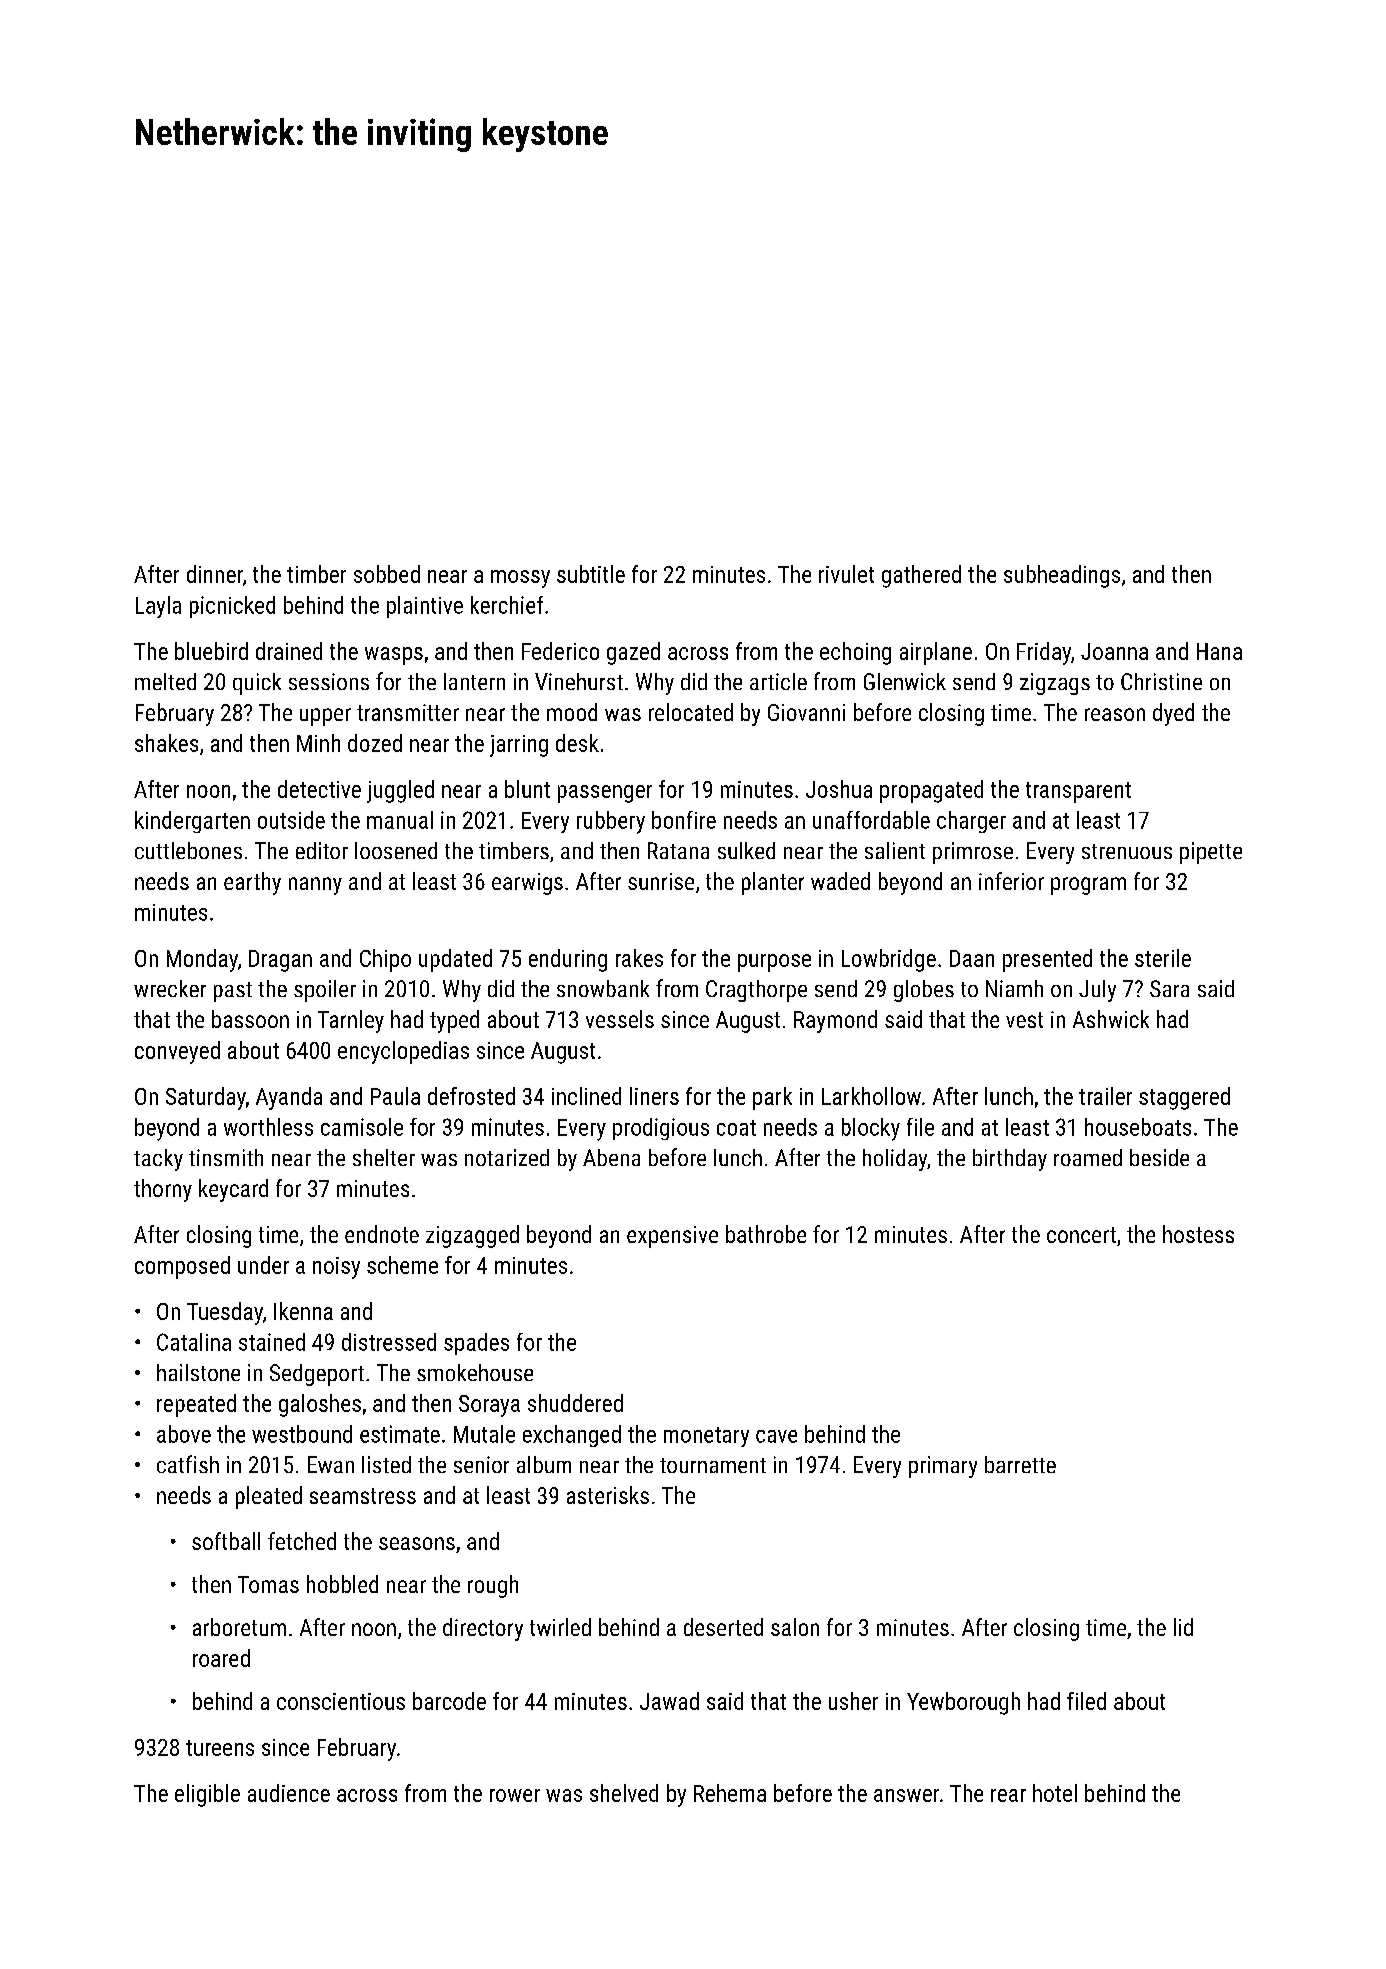 Image resolution: width=1386 pixels, height=1969 pixels. Describe the element at coordinates (232, 607) in the page. I see `picnicked` at that location.
